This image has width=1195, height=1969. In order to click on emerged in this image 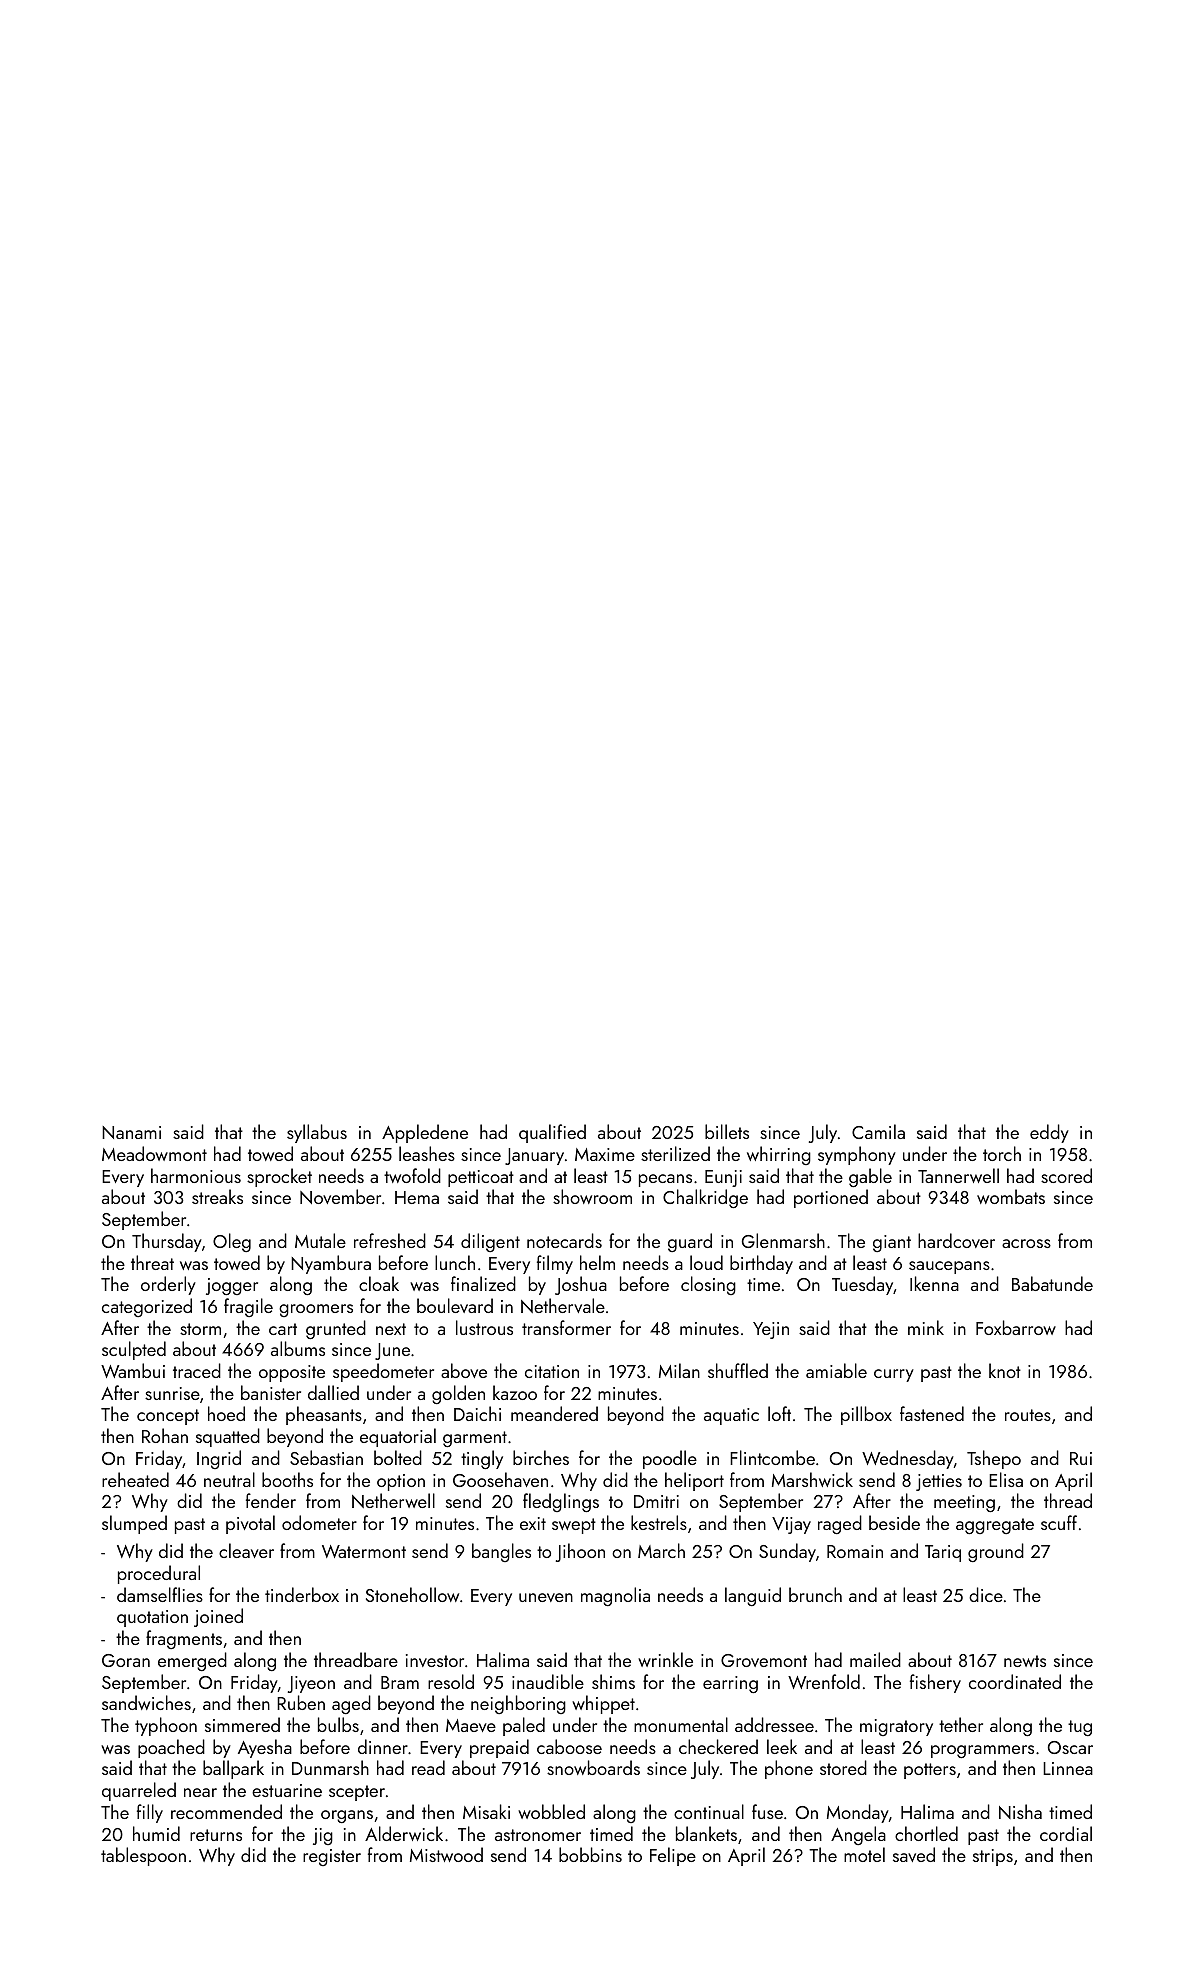, I will do `click(192, 1661)`.
